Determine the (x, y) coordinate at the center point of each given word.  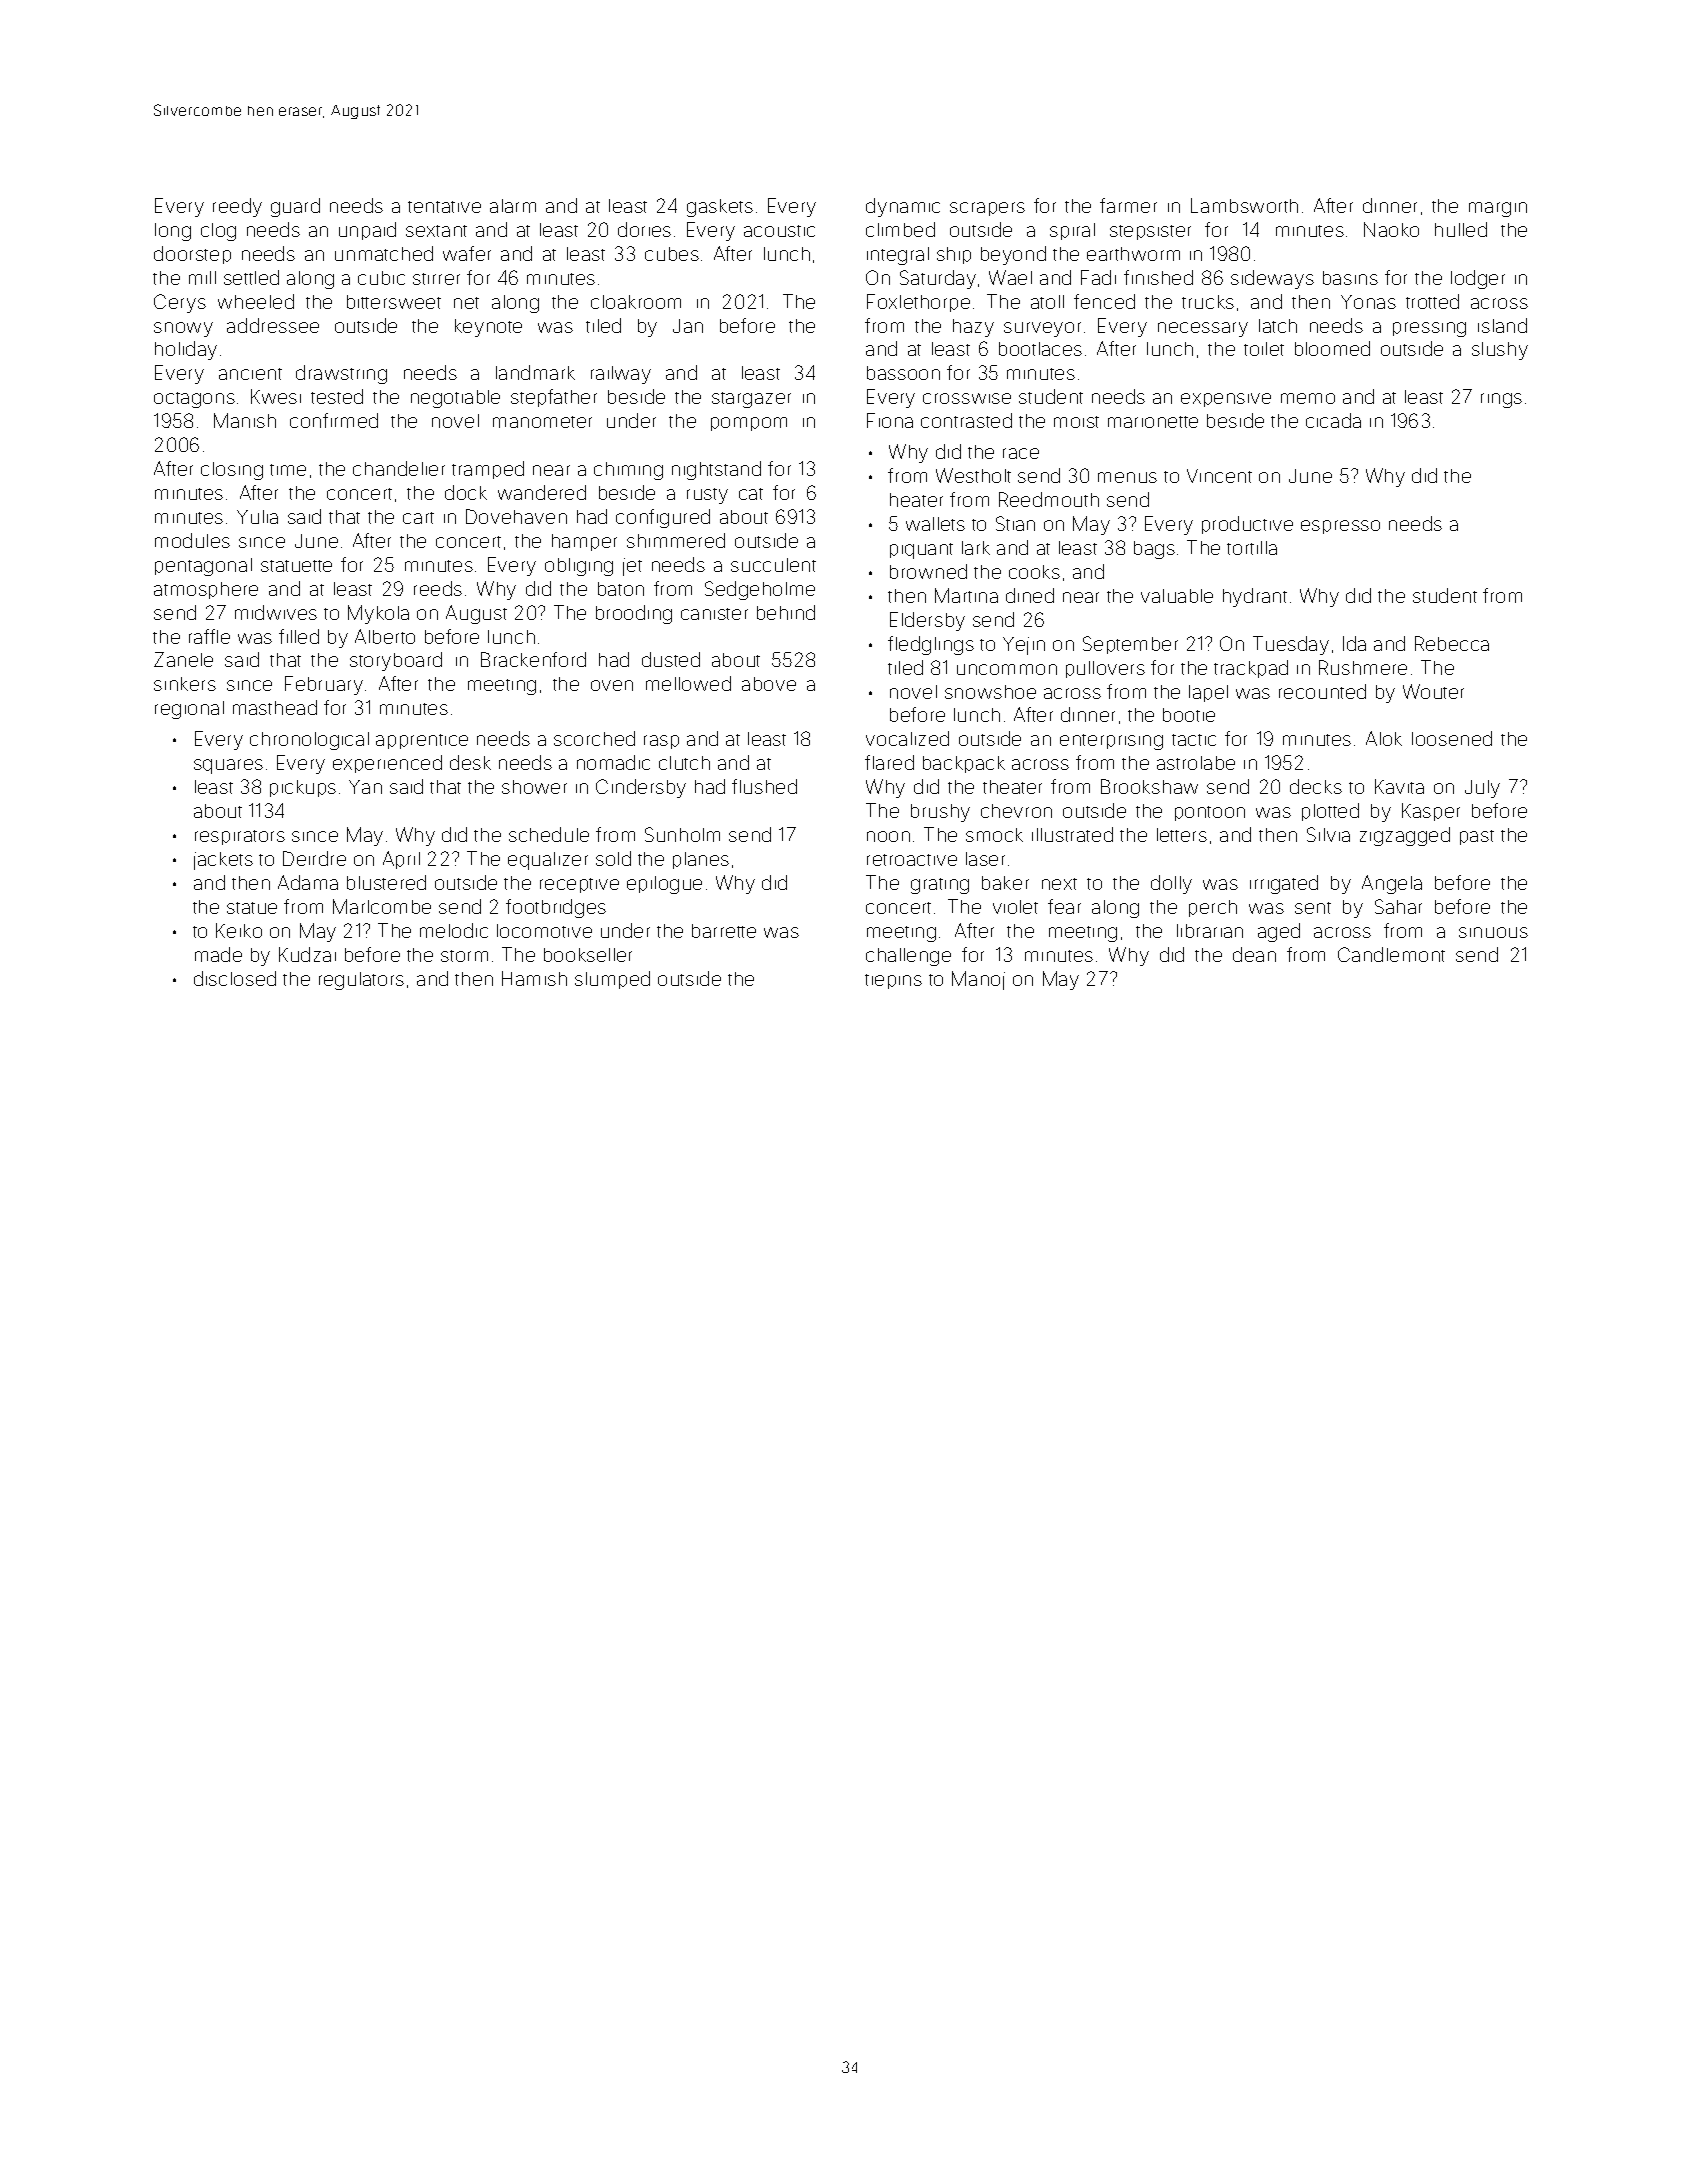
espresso (1340, 527)
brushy (940, 813)
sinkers (185, 684)
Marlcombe (382, 906)
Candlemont (1391, 954)
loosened (1452, 738)
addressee (273, 325)
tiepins (893, 981)
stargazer (751, 400)
